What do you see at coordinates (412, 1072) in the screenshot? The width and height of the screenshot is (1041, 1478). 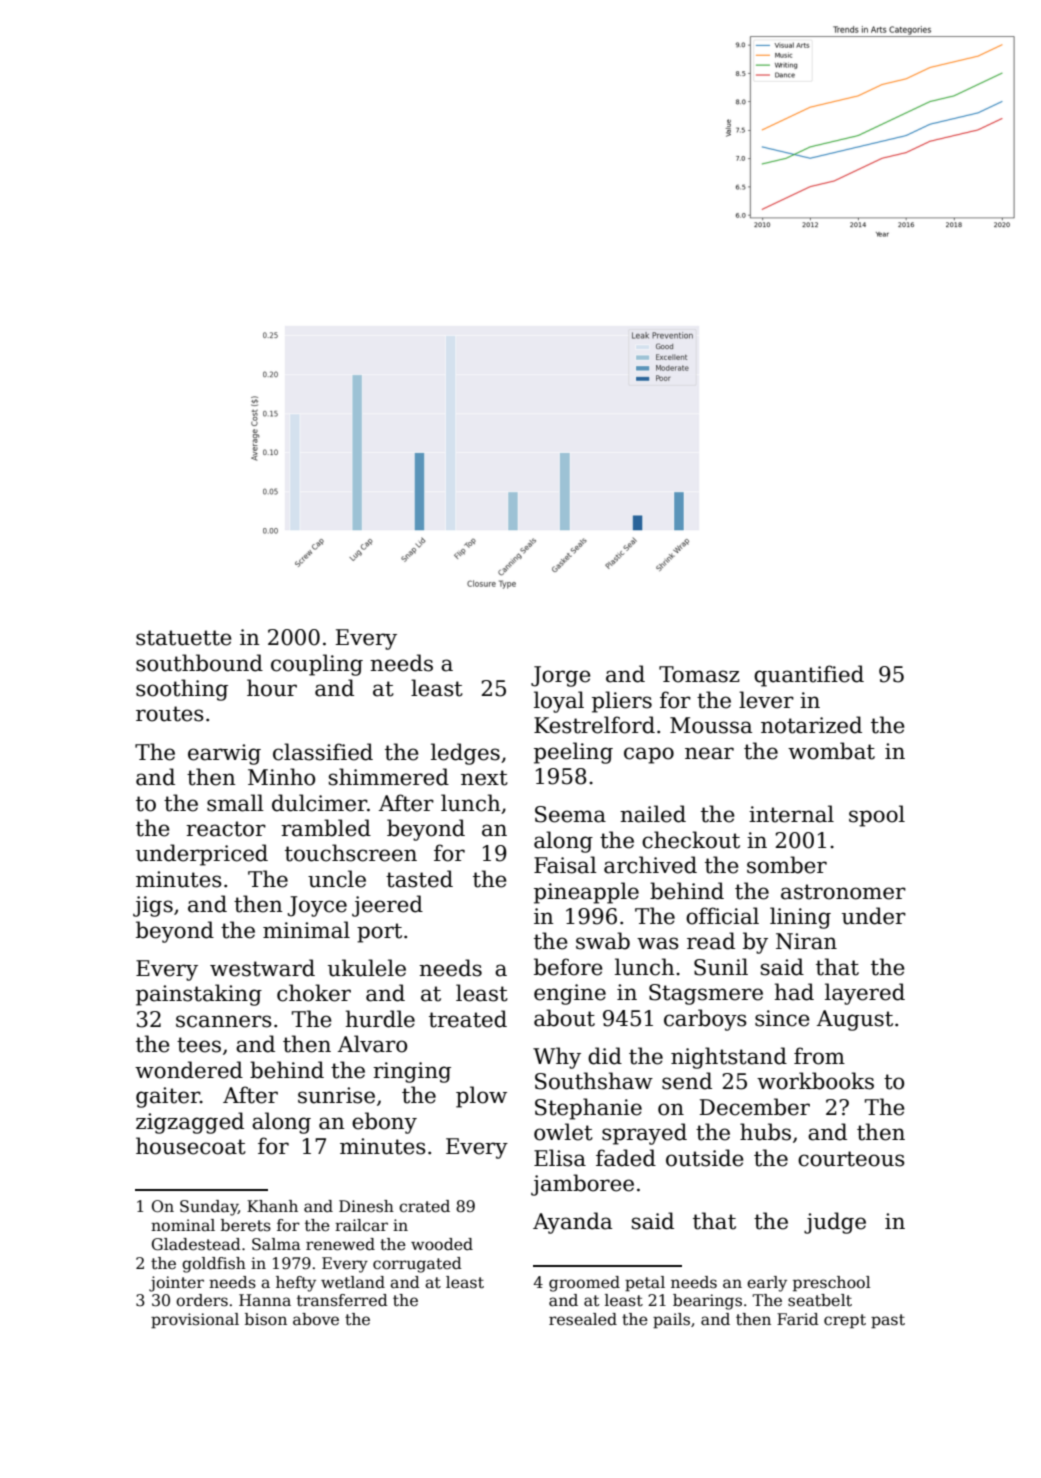 I see `ringing` at bounding box center [412, 1072].
